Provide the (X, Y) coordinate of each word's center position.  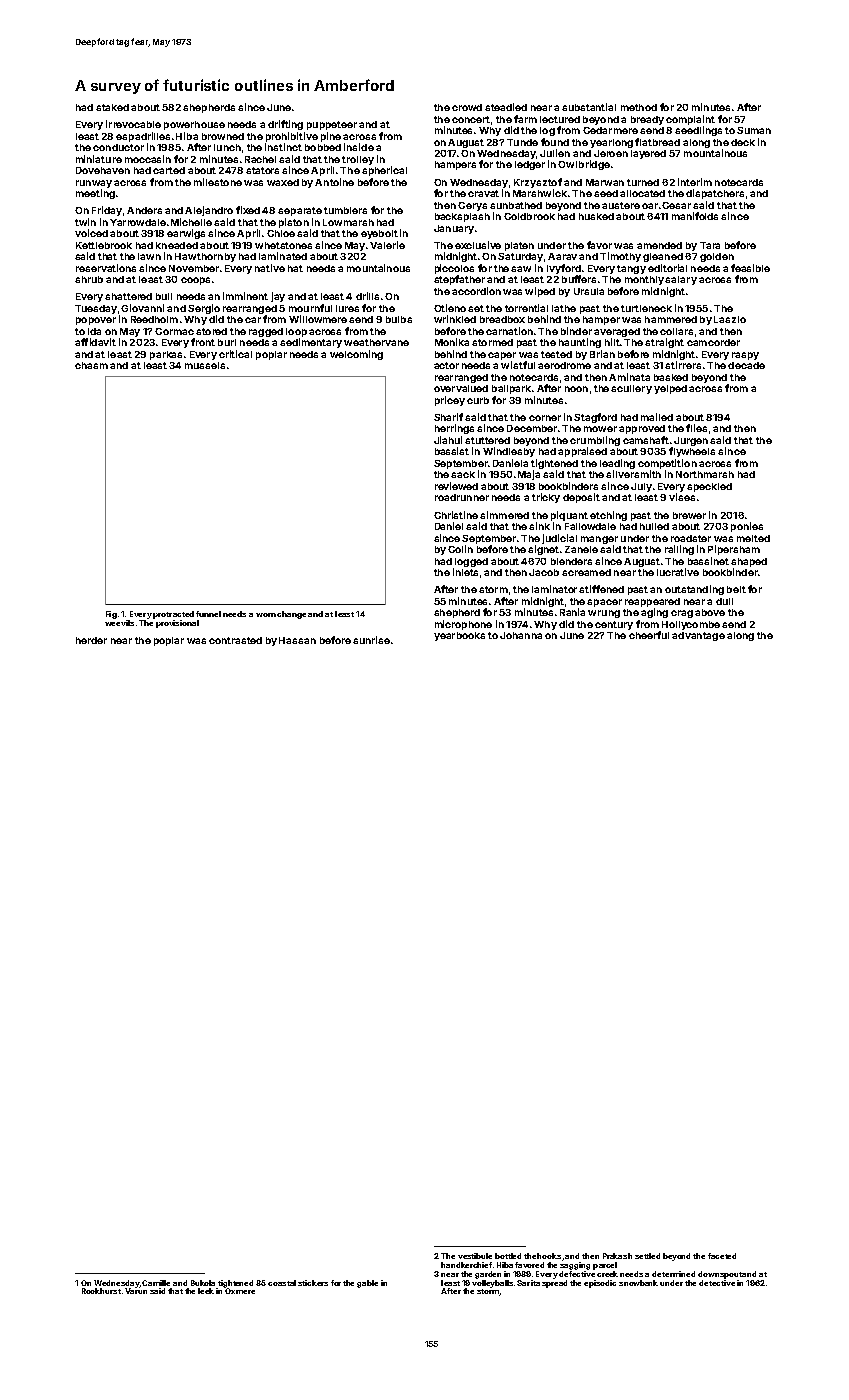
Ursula (589, 291)
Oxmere (240, 1291)
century (614, 625)
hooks (549, 1256)
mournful (310, 308)
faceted (722, 1256)
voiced (91, 233)
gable (367, 1284)
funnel (208, 614)
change (291, 615)
